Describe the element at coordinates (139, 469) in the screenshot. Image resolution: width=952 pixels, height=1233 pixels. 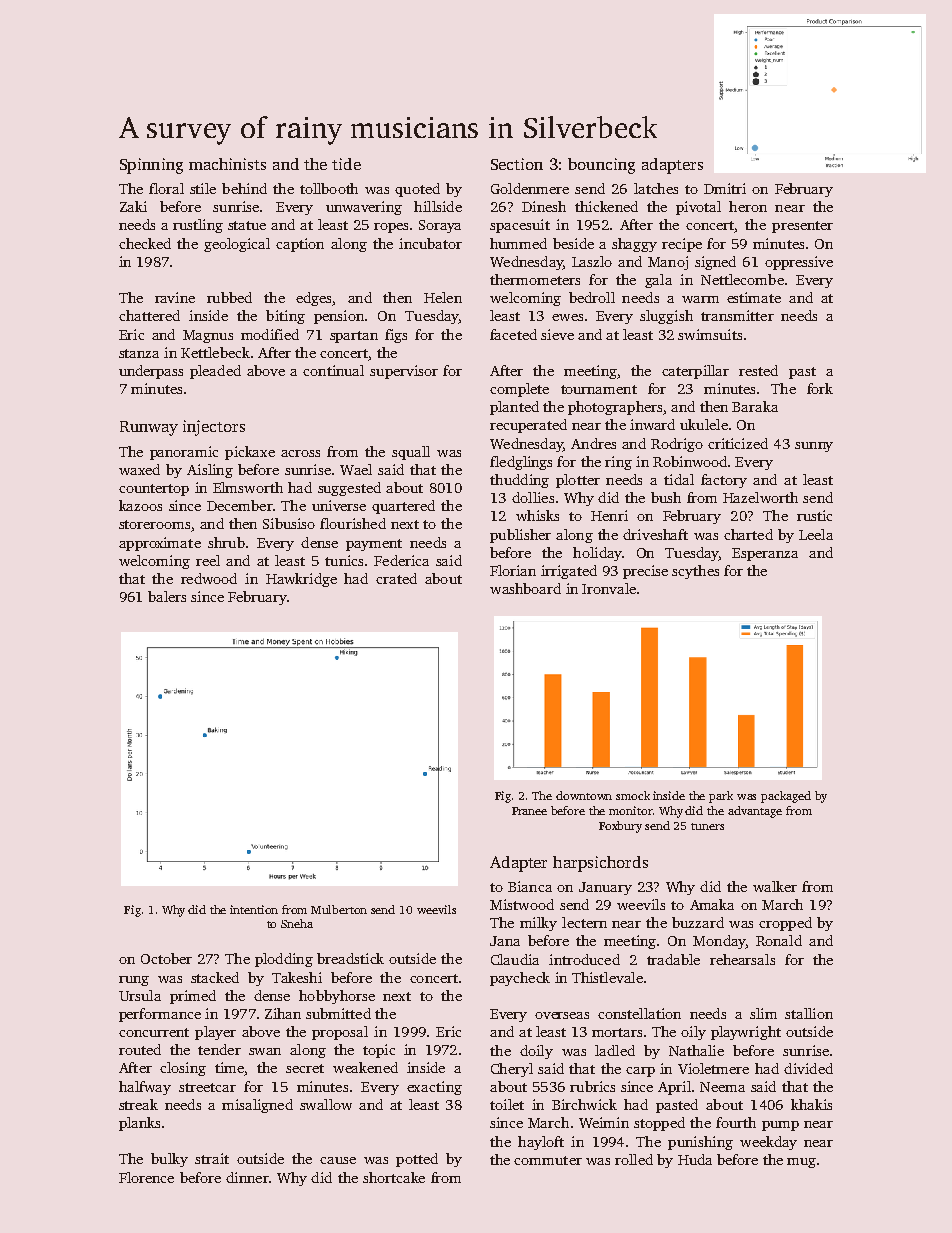
I see `waxed` at that location.
